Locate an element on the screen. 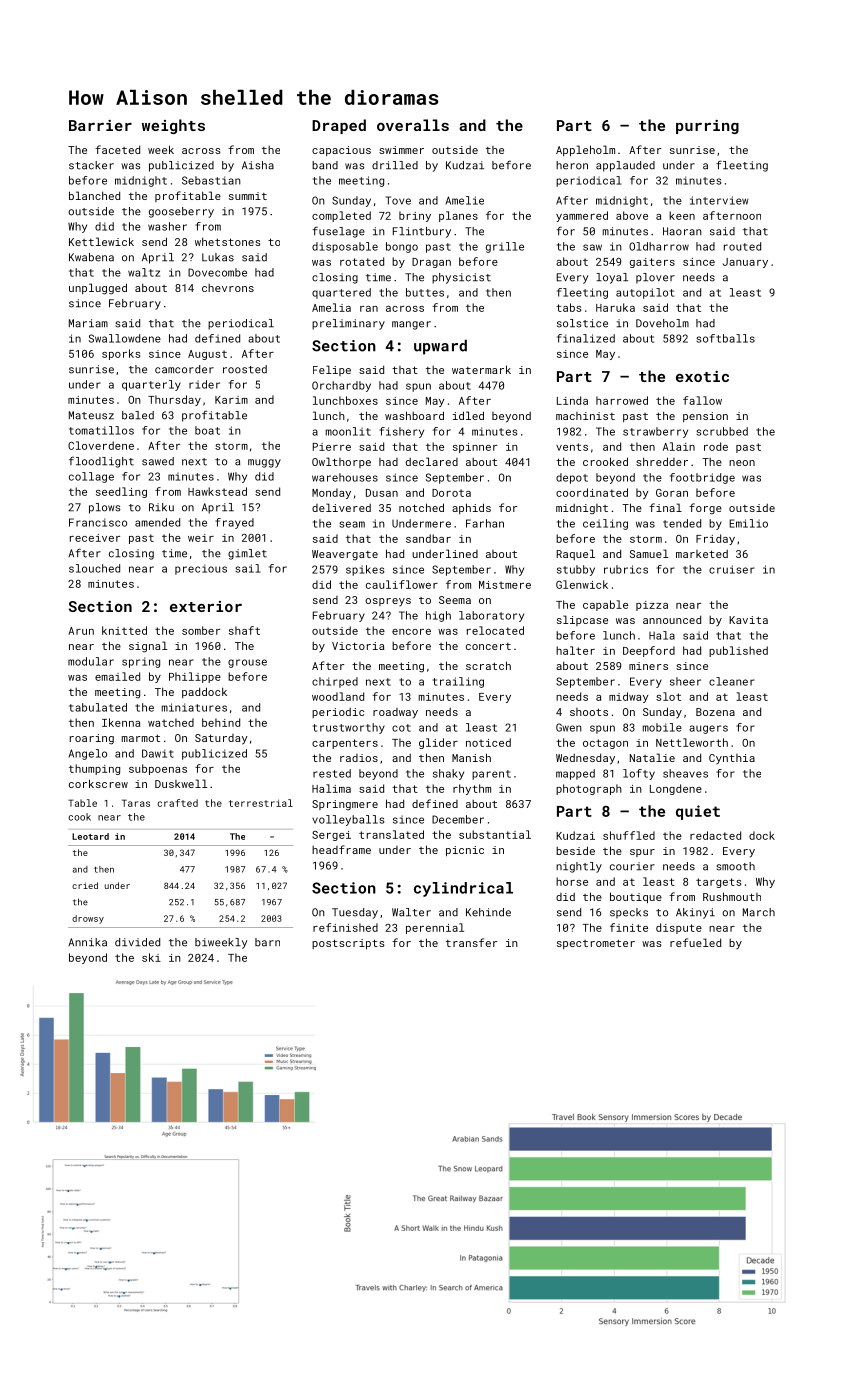  softballs is located at coordinates (725, 338).
